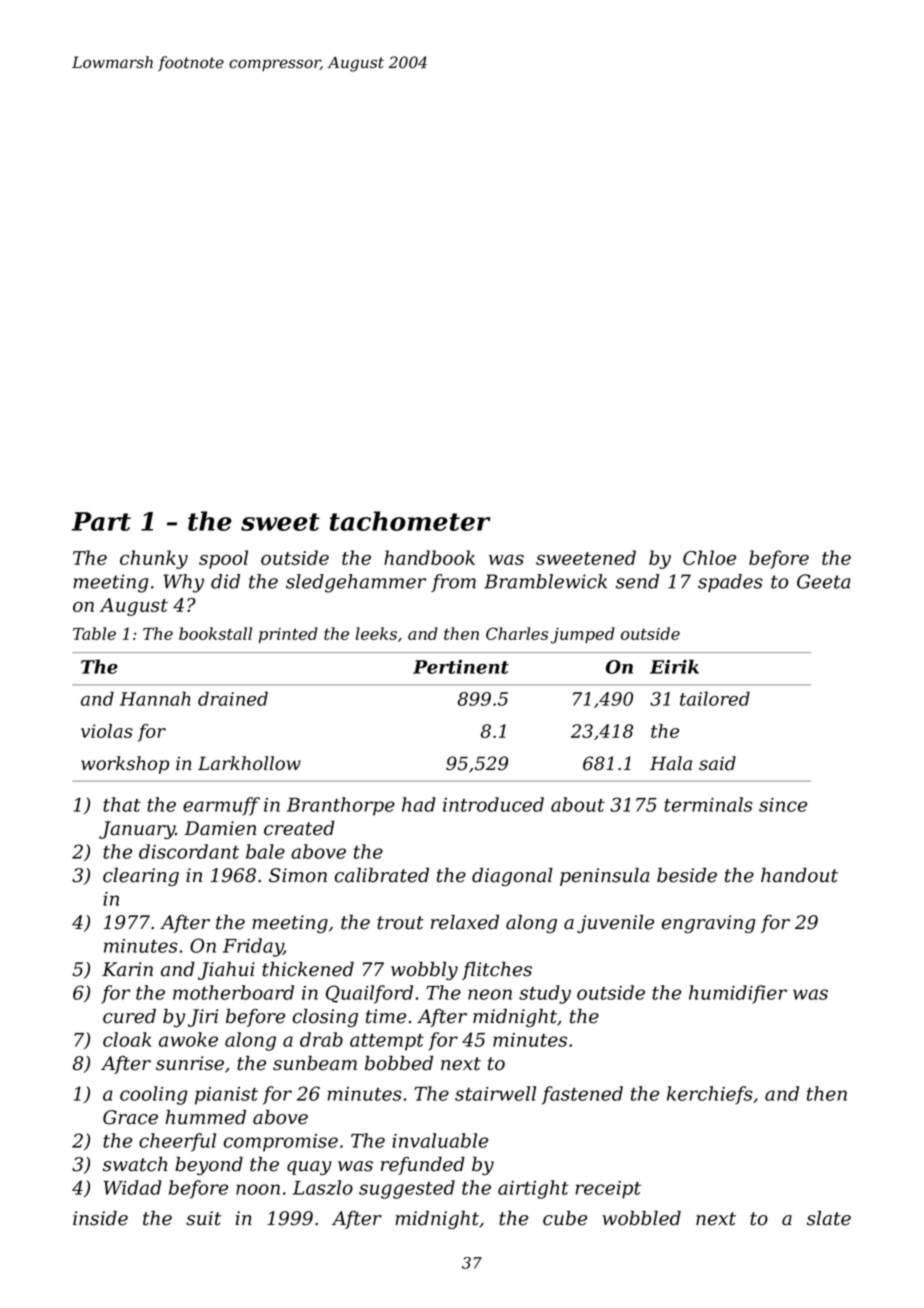 The height and width of the screenshot is (1308, 924). Describe the element at coordinates (253, 947) in the screenshot. I see `Friday` at that location.
